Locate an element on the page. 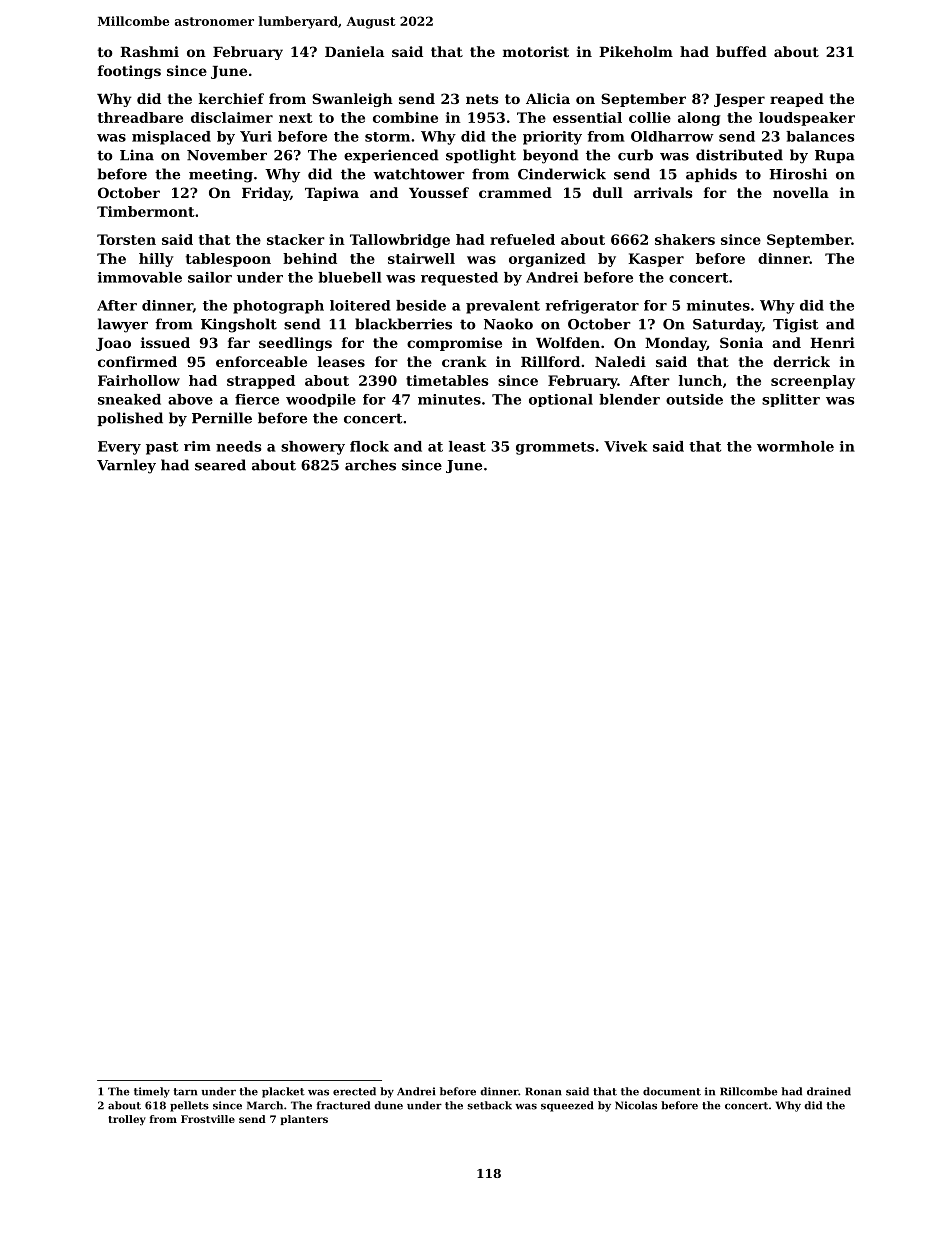  Varnley is located at coordinates (126, 466).
